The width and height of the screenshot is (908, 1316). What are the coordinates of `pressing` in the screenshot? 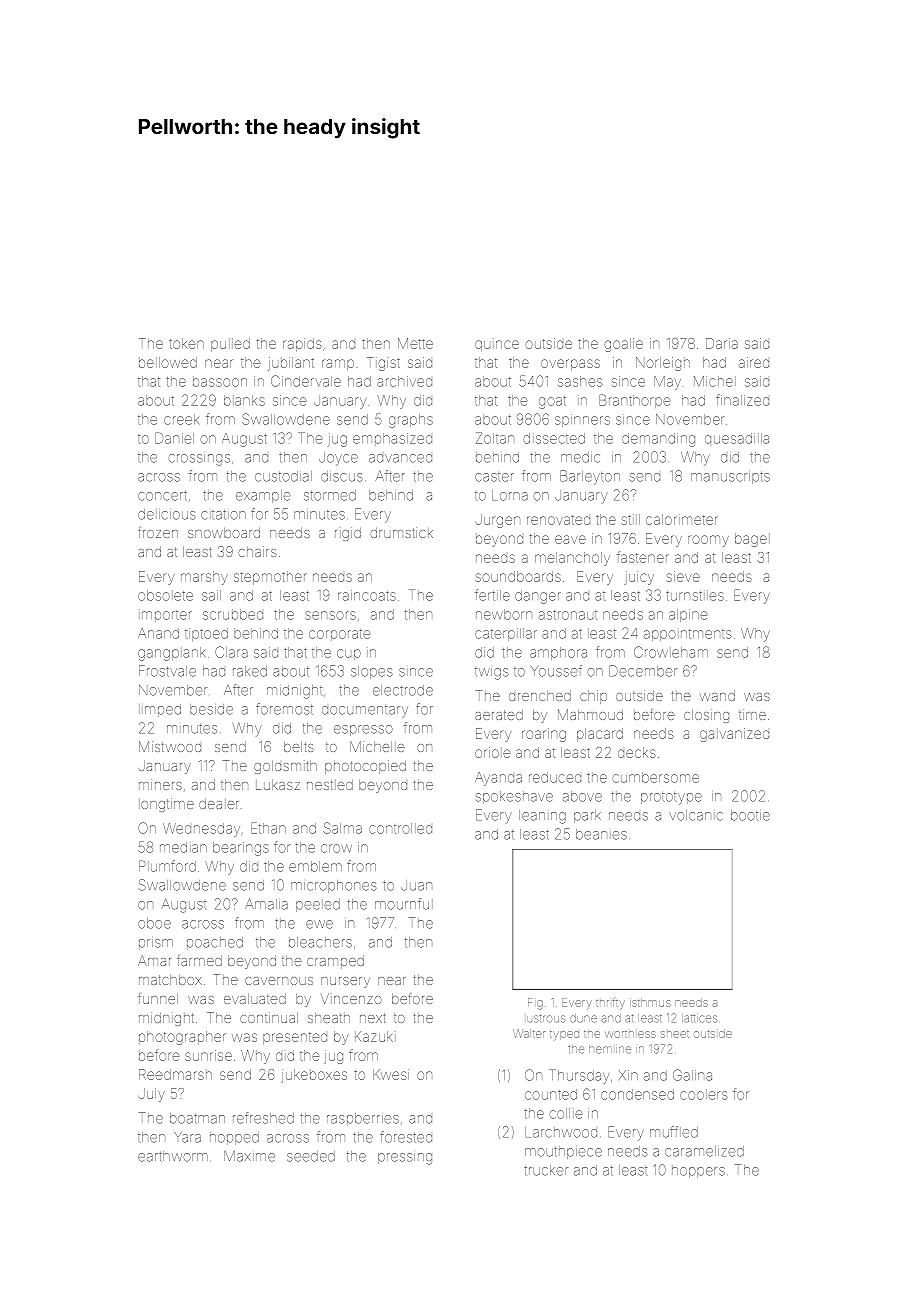 It's located at (405, 1159).
